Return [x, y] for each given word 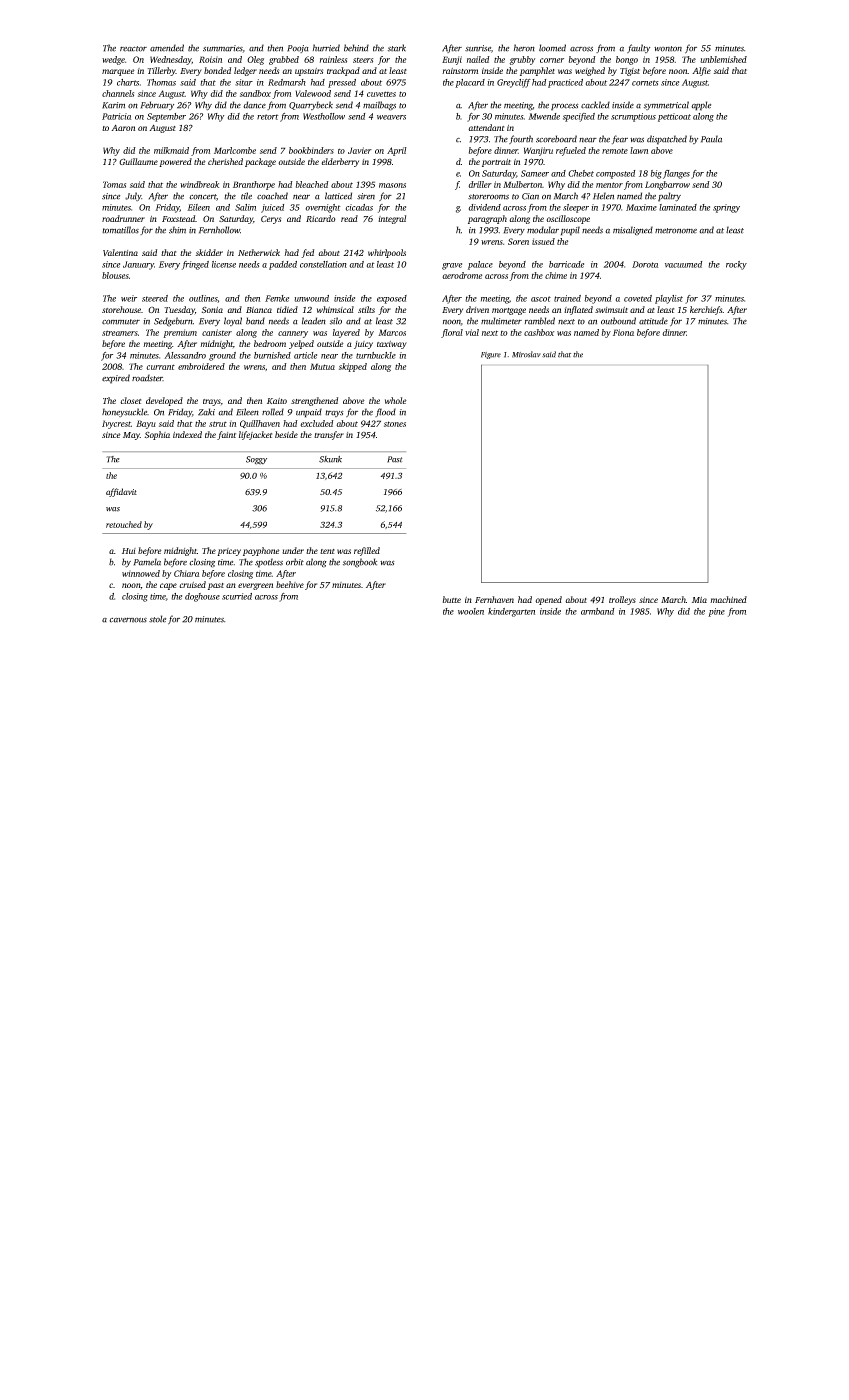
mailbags [379, 106]
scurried [237, 596]
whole [396, 400]
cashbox [539, 332]
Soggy [256, 460]
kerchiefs [706, 310]
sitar [244, 82]
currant [160, 367]
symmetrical [666, 105]
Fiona [623, 332]
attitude [653, 321]
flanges [676, 174]
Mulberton [522, 184]
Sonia [212, 310]
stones [395, 424]
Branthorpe [254, 185]
